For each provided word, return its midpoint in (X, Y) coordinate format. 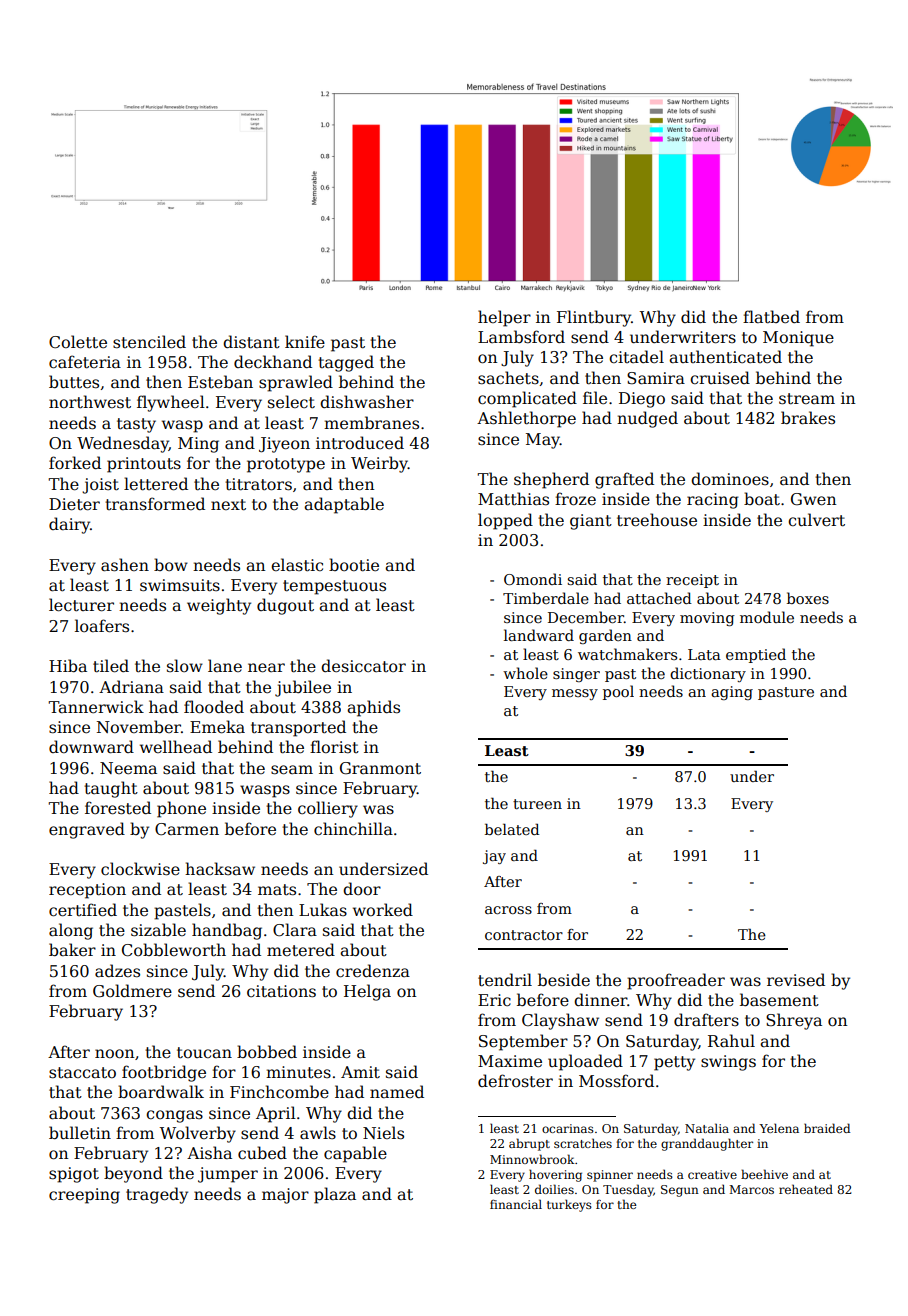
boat (762, 499)
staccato (82, 1073)
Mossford (616, 1080)
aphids (373, 708)
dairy (69, 525)
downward (91, 747)
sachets (508, 378)
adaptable (344, 505)
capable (355, 1154)
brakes (808, 418)
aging (732, 693)
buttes (74, 382)
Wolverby (198, 1134)
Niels (383, 1132)
